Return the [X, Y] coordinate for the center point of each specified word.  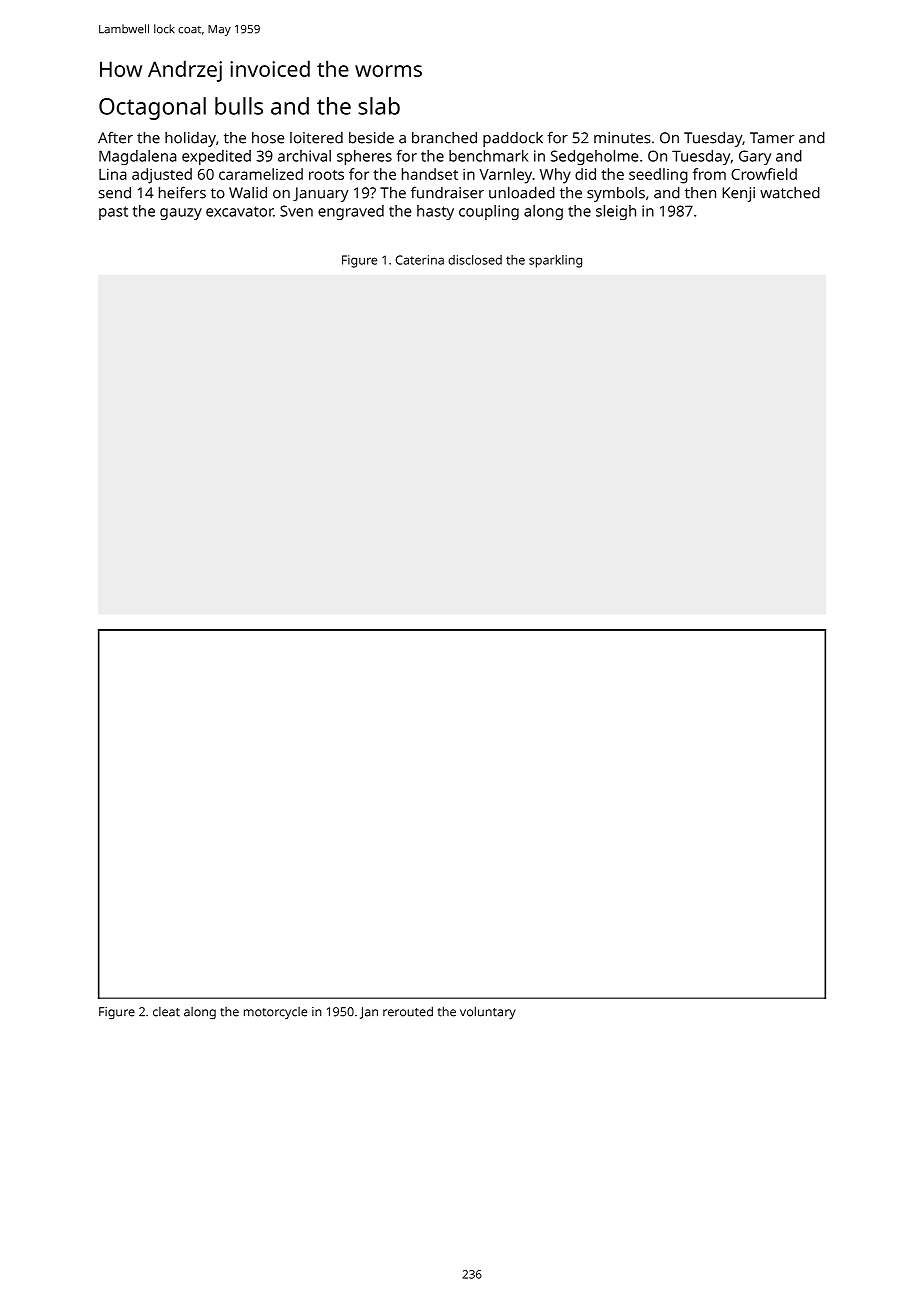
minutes [622, 138]
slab [379, 106]
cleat [166, 1012]
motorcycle [275, 1013]
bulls [239, 106]
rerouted [408, 1011]
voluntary [488, 1012]
